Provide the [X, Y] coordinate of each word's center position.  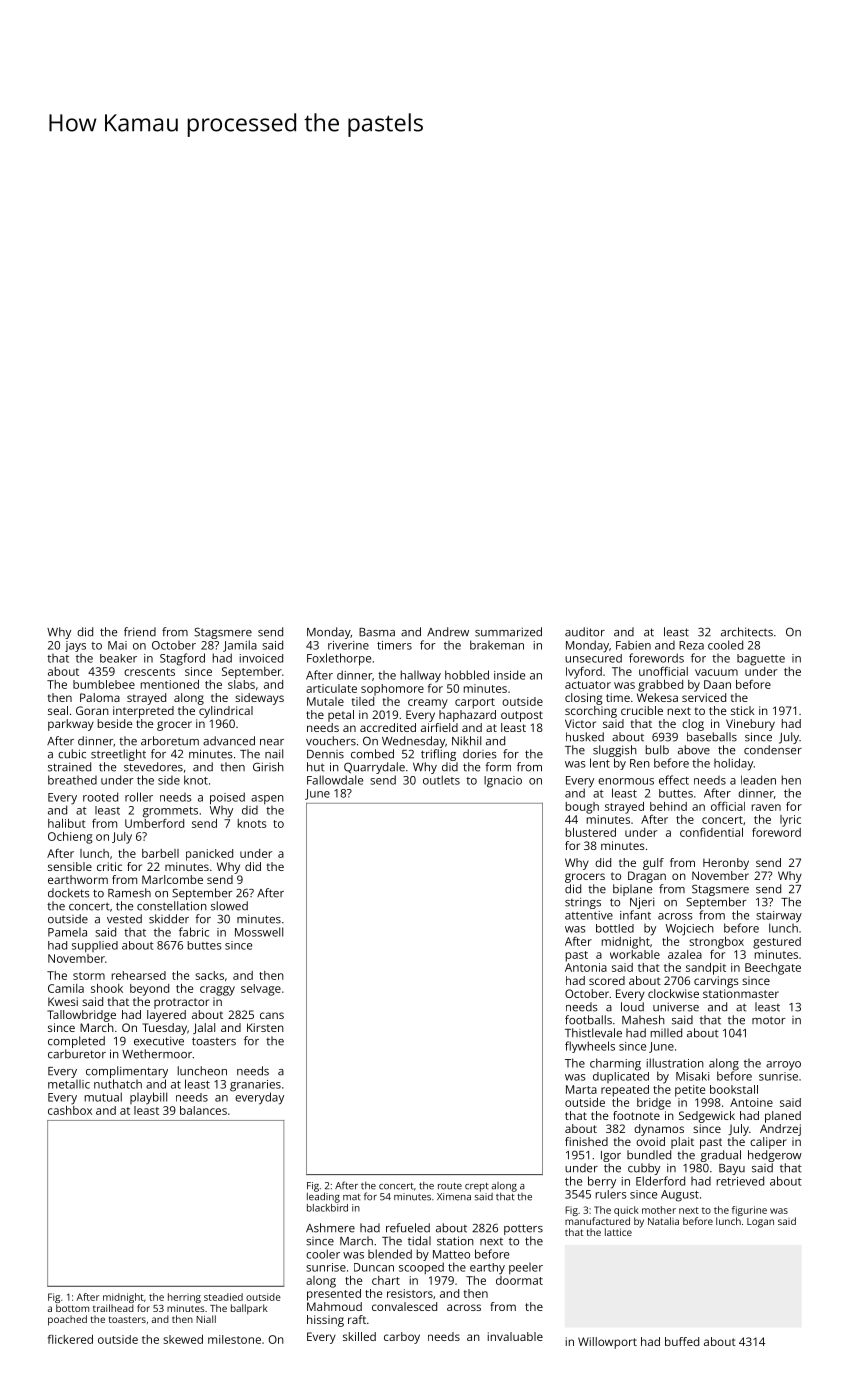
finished [586, 1141]
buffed [682, 1341]
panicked [209, 855]
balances [203, 1110]
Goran [92, 710]
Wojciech [690, 930]
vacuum [716, 672]
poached [67, 1320]
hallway [421, 676]
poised [227, 798]
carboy [402, 1338]
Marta [581, 1089]
